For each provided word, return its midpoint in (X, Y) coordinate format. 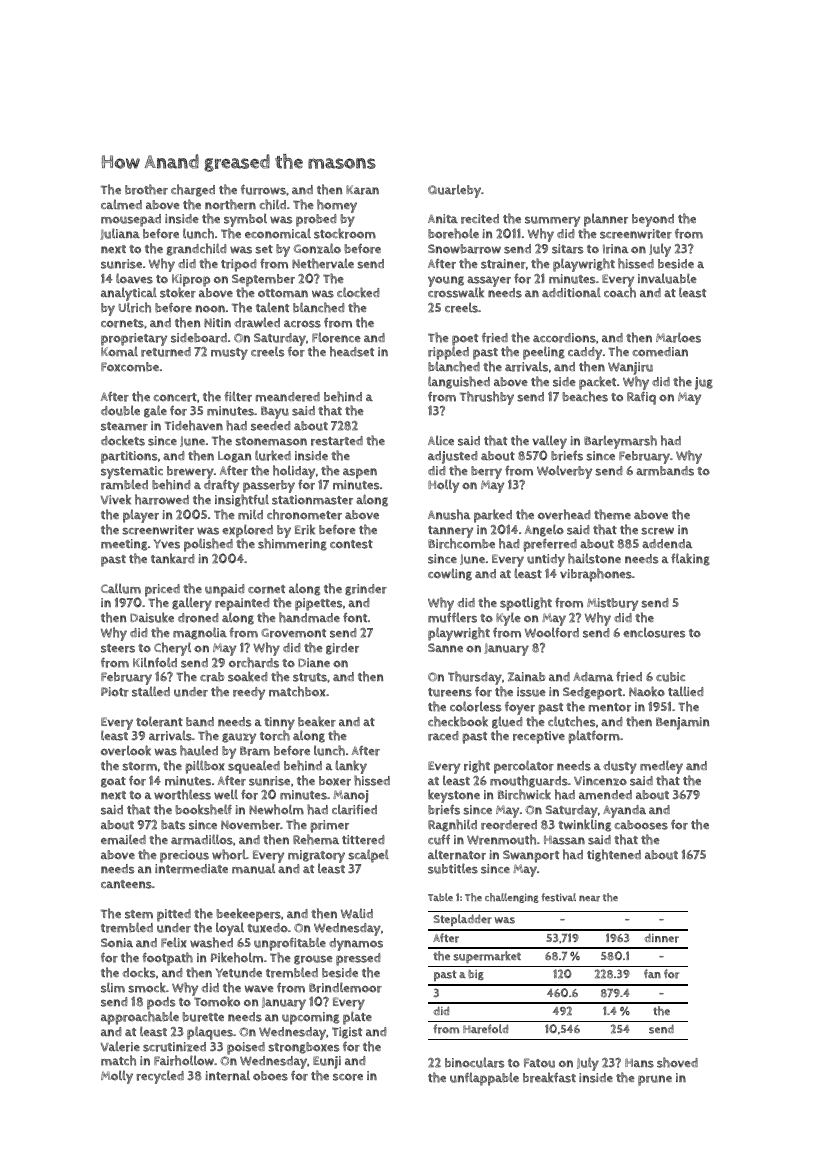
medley (661, 767)
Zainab (526, 677)
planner (606, 220)
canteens (126, 884)
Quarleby (454, 191)
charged (193, 190)
